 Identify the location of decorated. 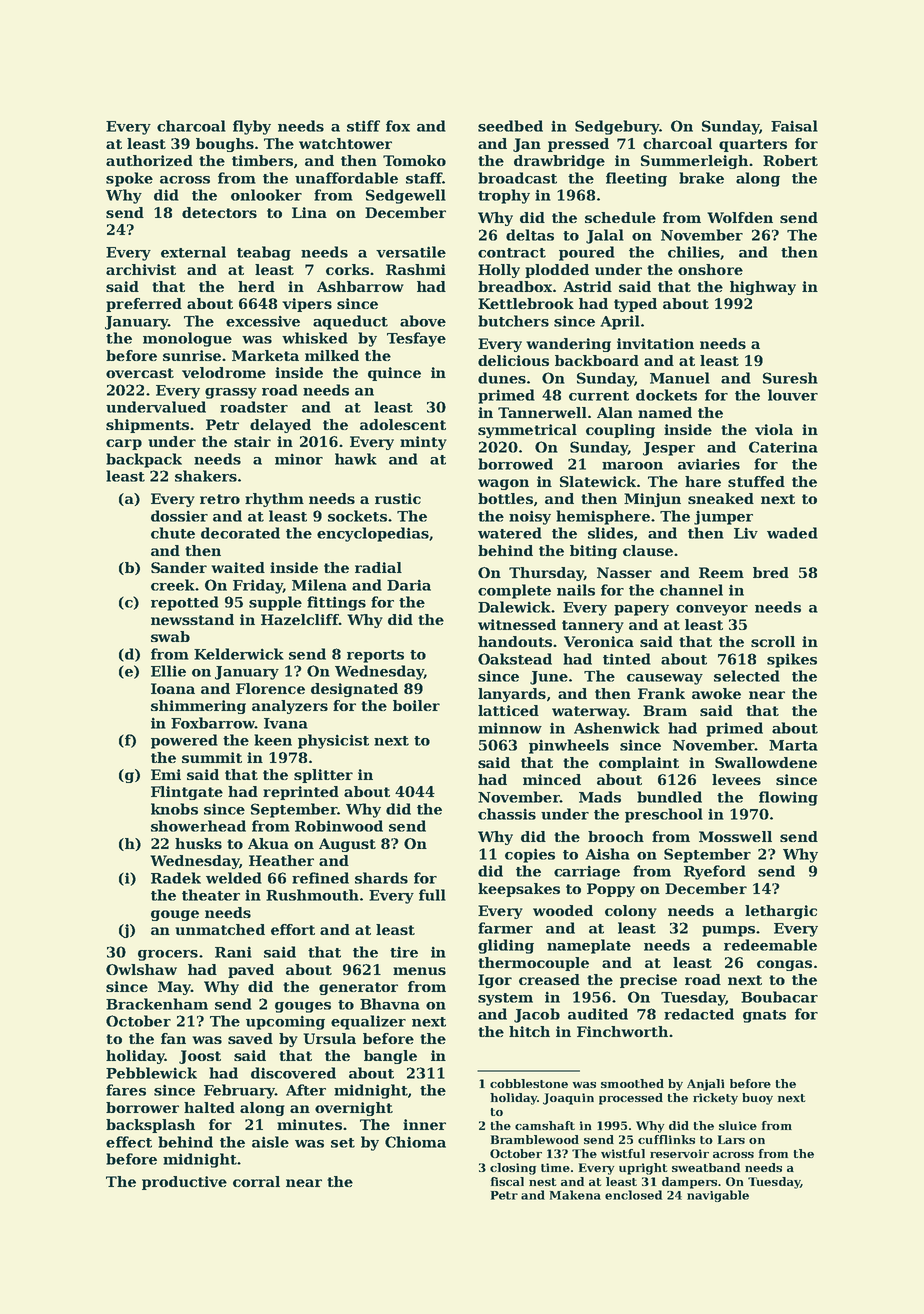
(240, 533).
